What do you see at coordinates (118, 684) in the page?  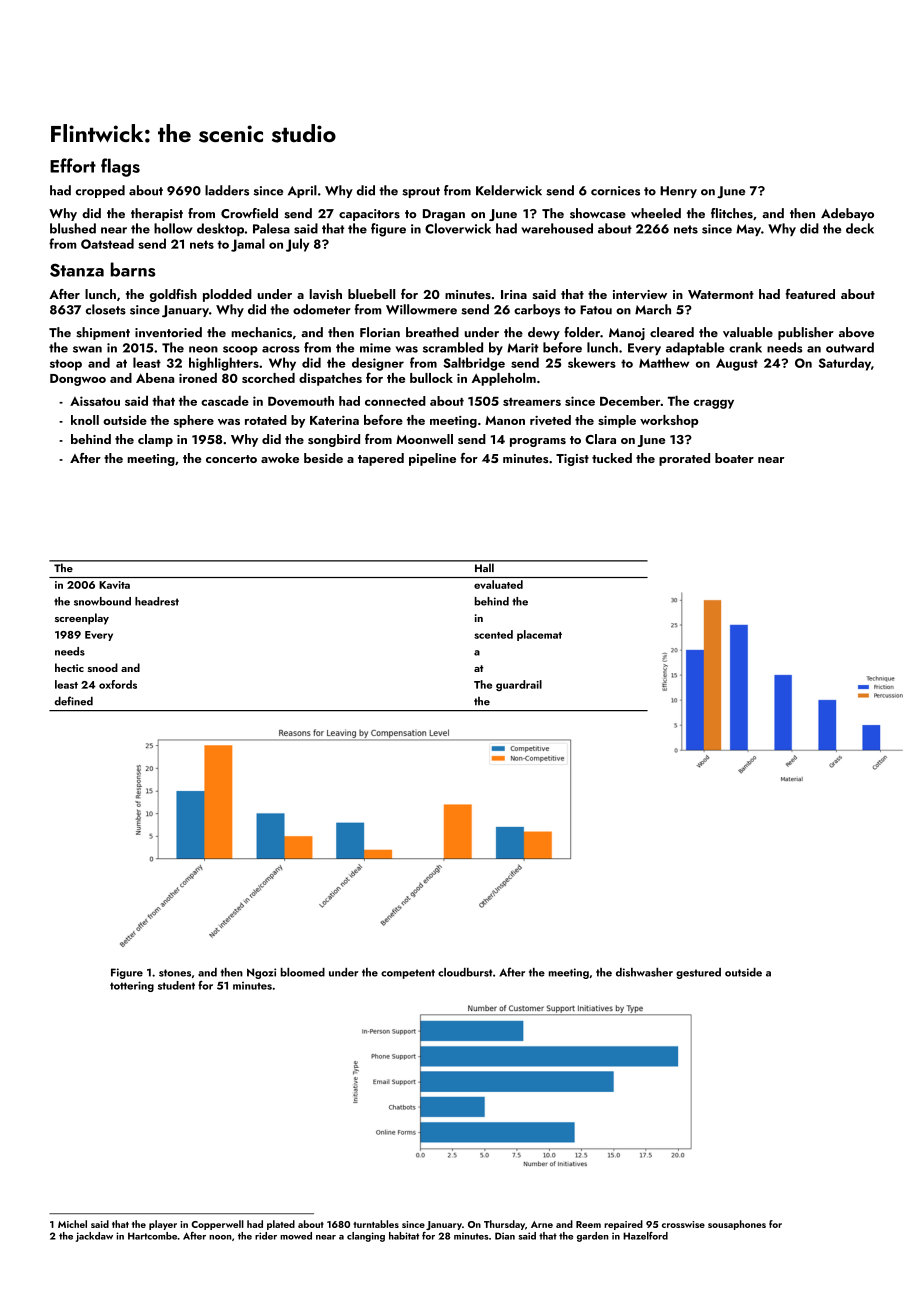 I see `oxfords` at bounding box center [118, 684].
